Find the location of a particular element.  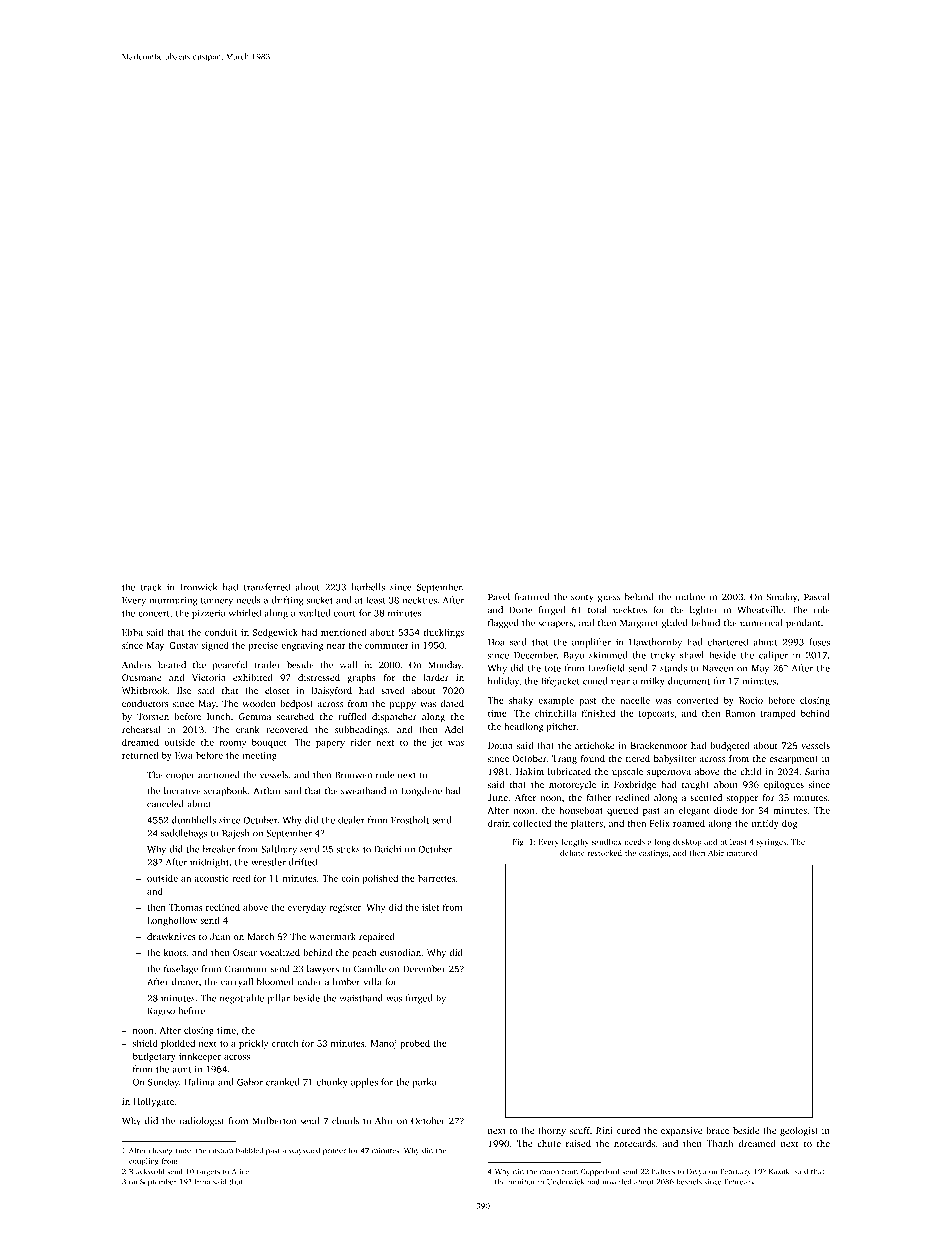

barbells is located at coordinates (368, 587).
